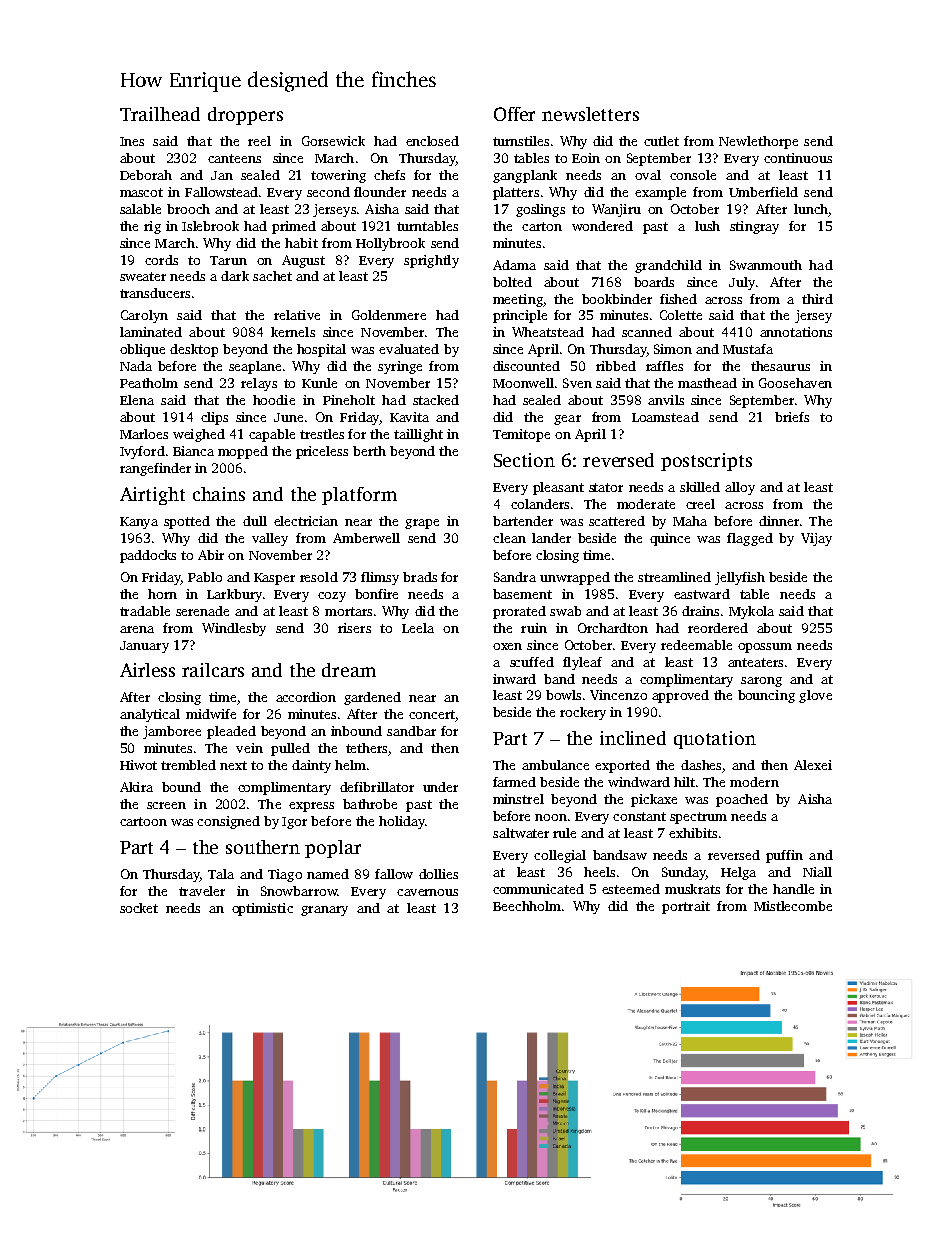 This page has height=1233, width=952. What do you see at coordinates (758, 142) in the page?
I see `Newlethorpe` at bounding box center [758, 142].
